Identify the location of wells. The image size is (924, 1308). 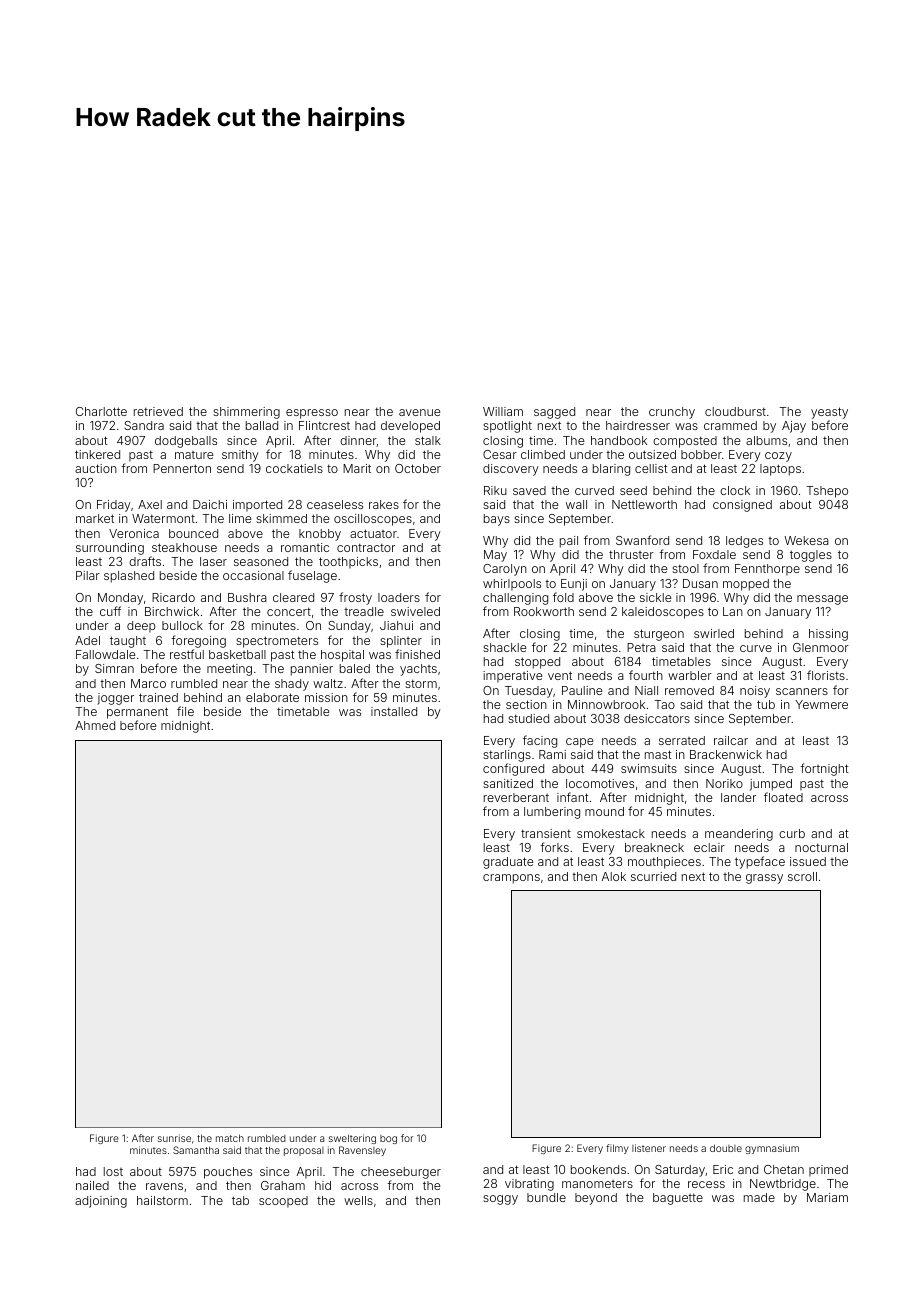
(358, 1200).
